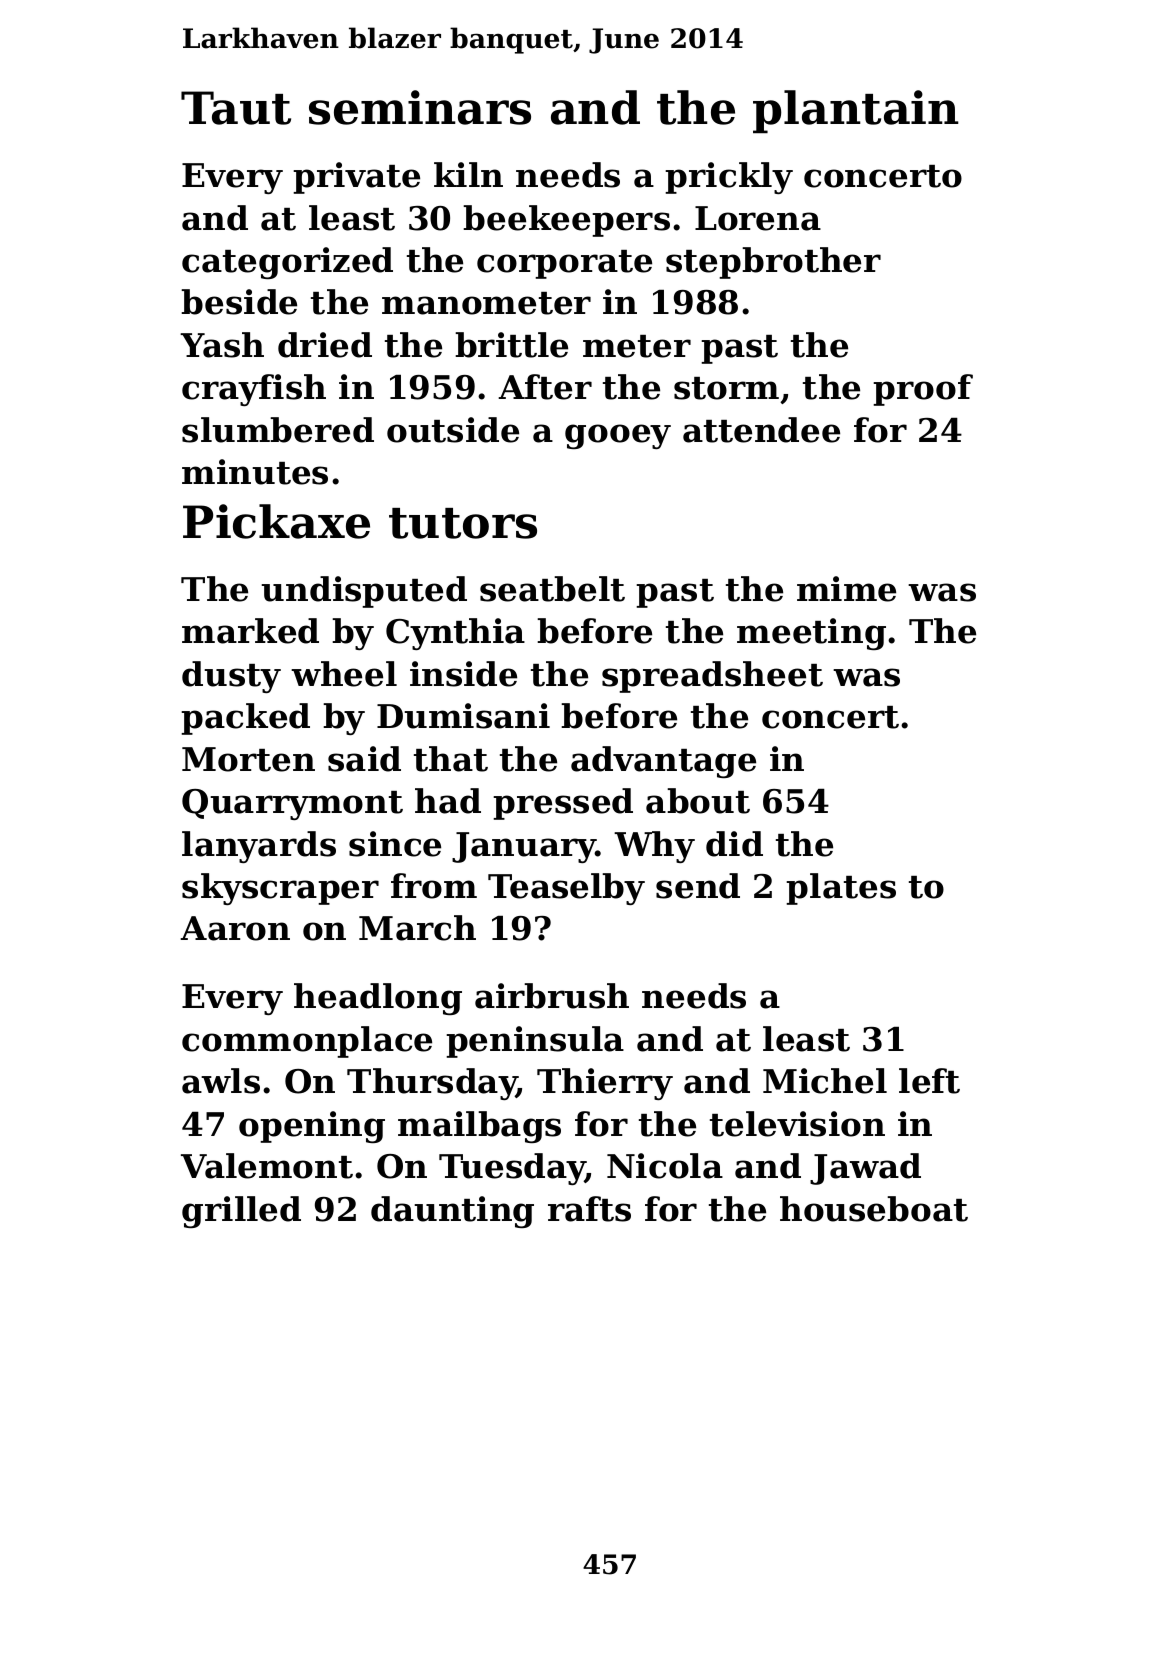  Describe the element at coordinates (245, 719) in the screenshot. I see `packed` at that location.
